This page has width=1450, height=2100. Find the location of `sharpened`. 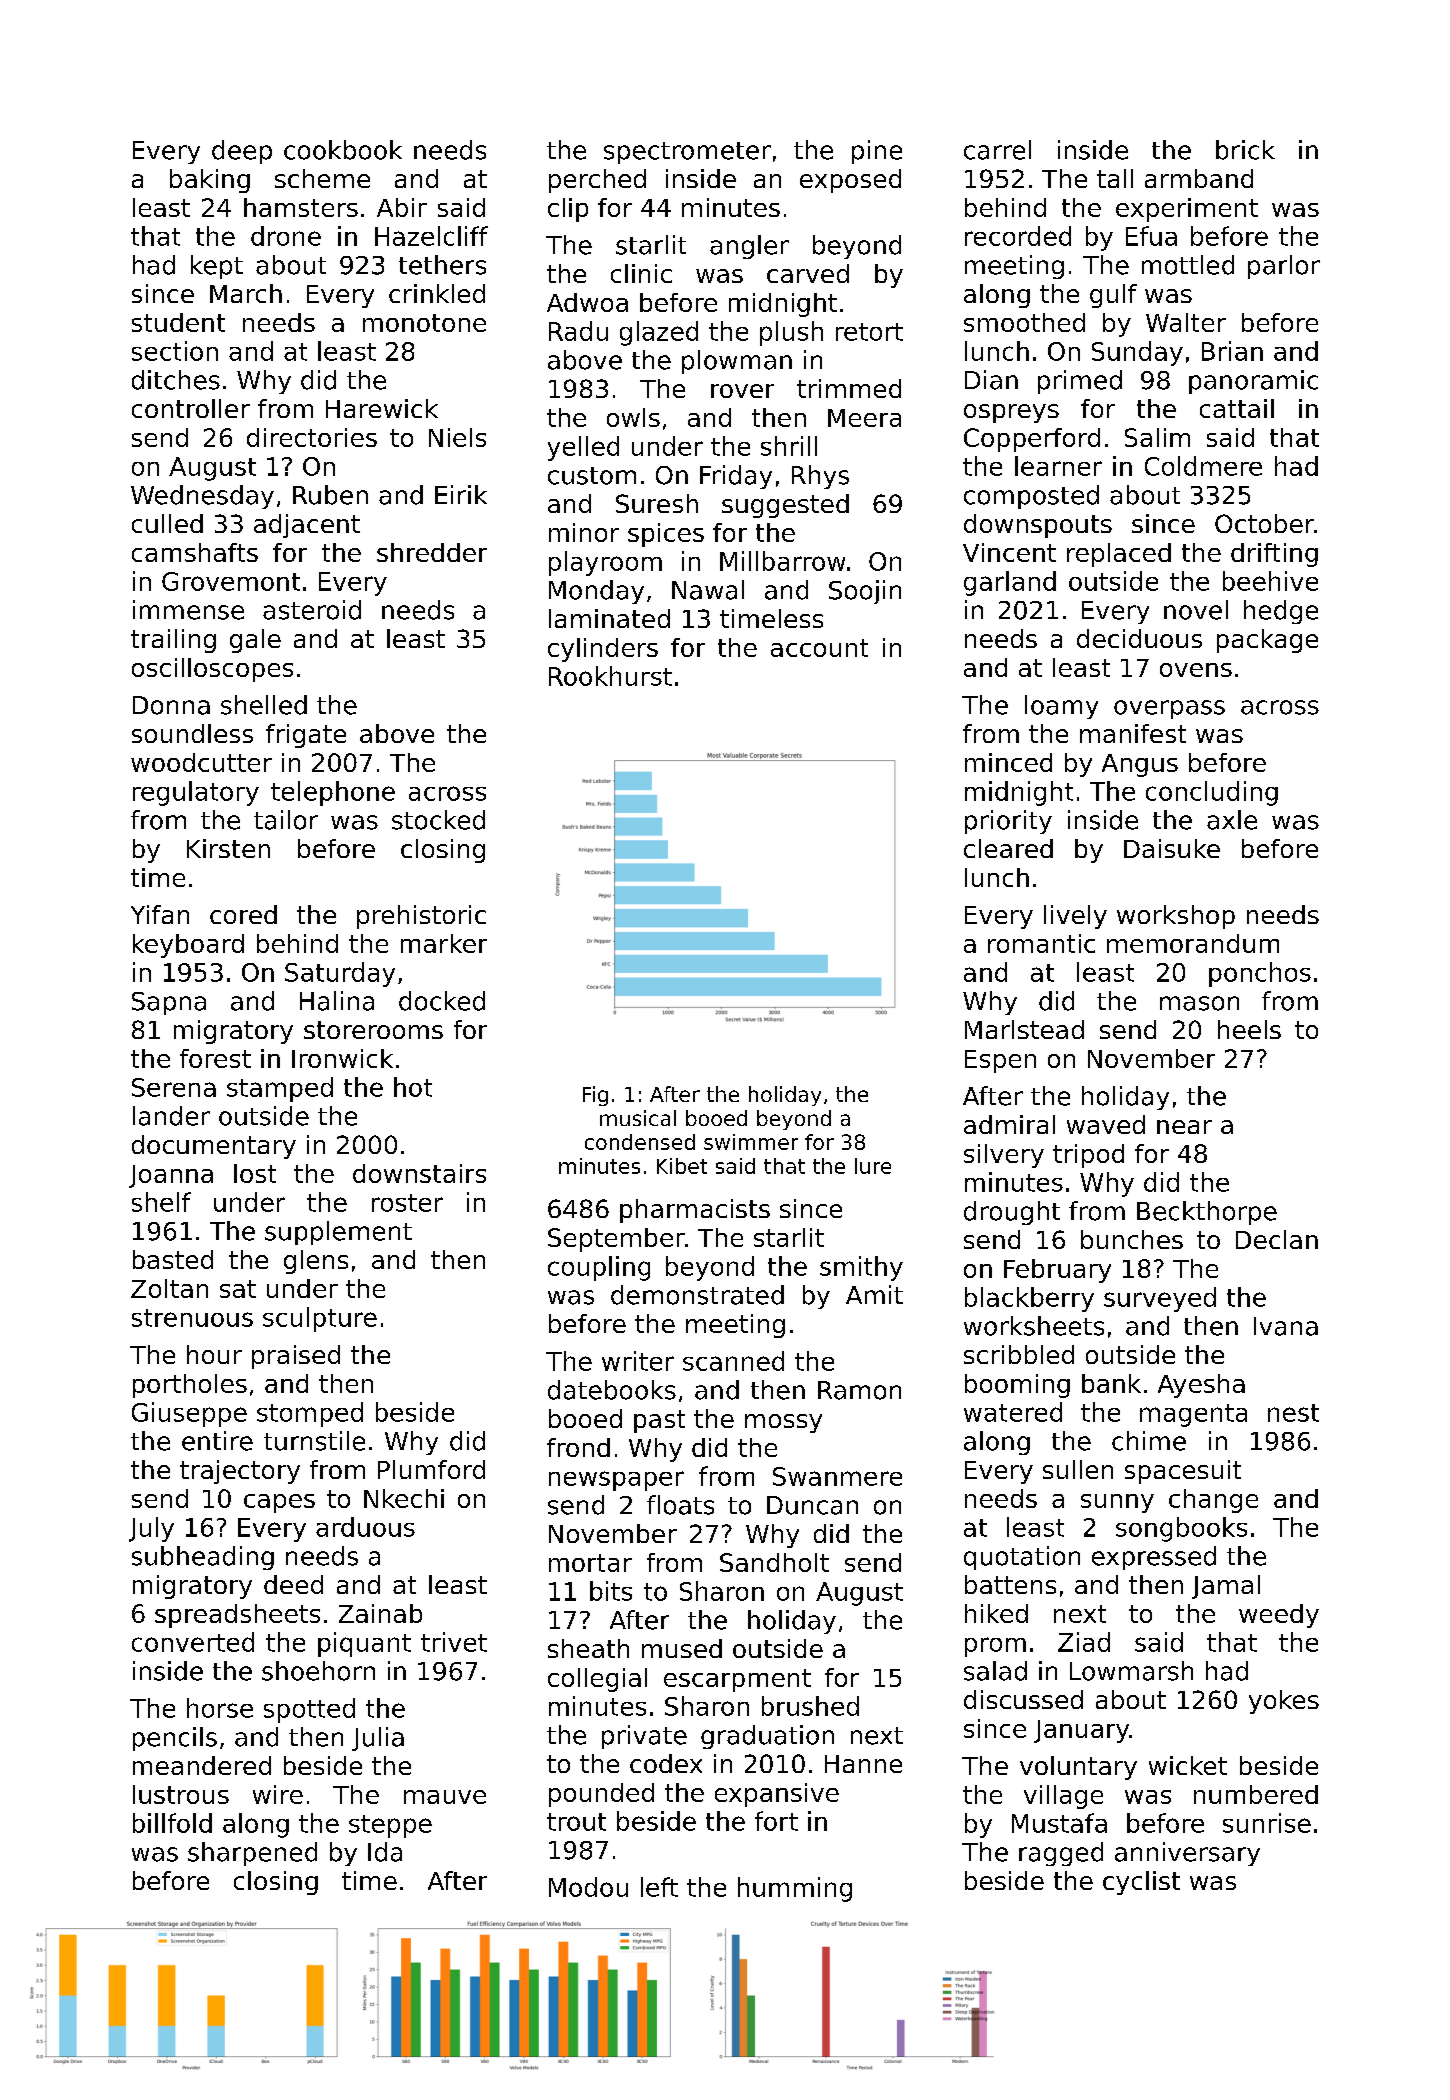

sharpened is located at coordinates (252, 1854).
